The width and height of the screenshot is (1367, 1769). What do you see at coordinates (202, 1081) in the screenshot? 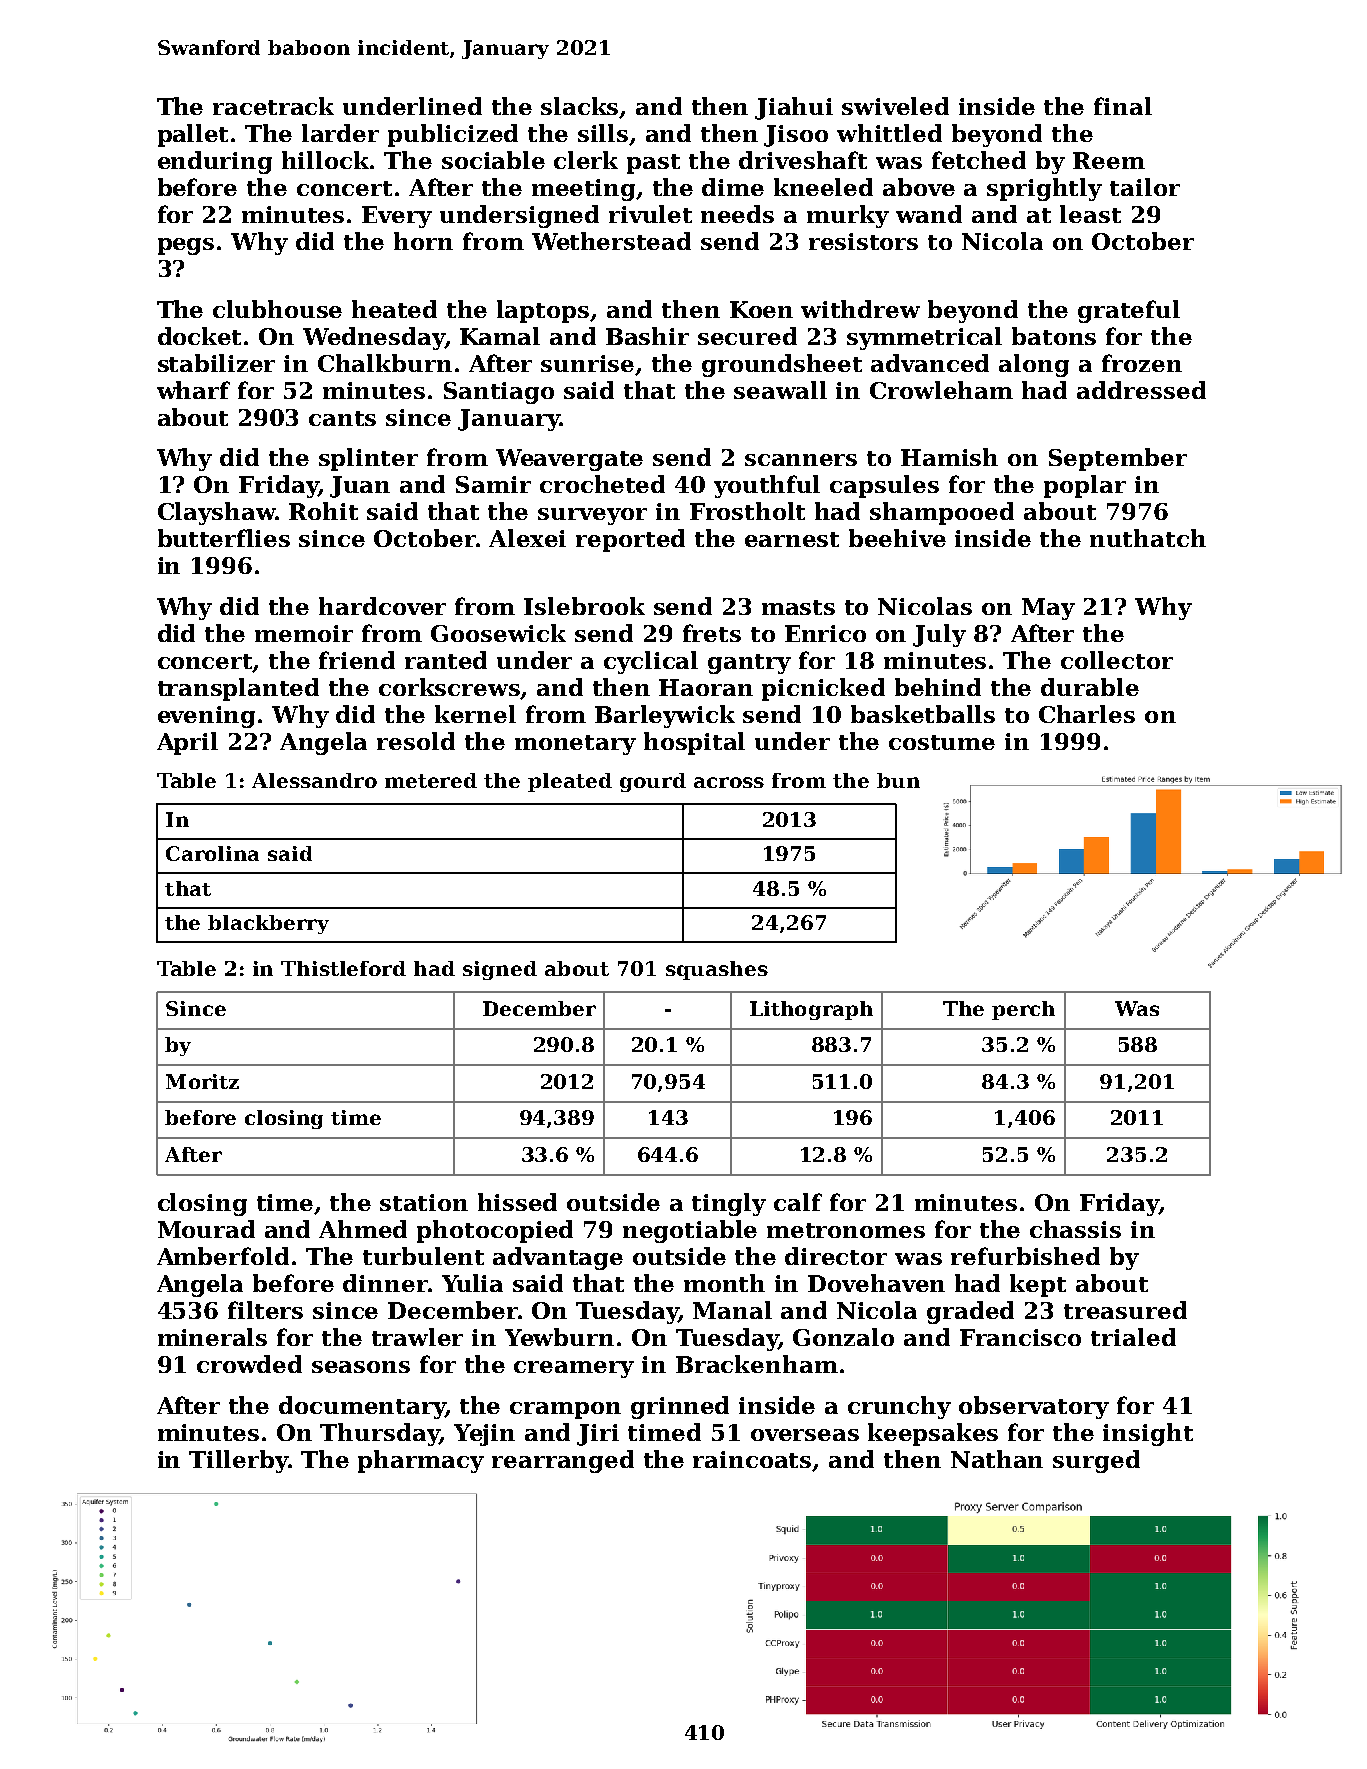
I see `Moritz` at bounding box center [202, 1081].
